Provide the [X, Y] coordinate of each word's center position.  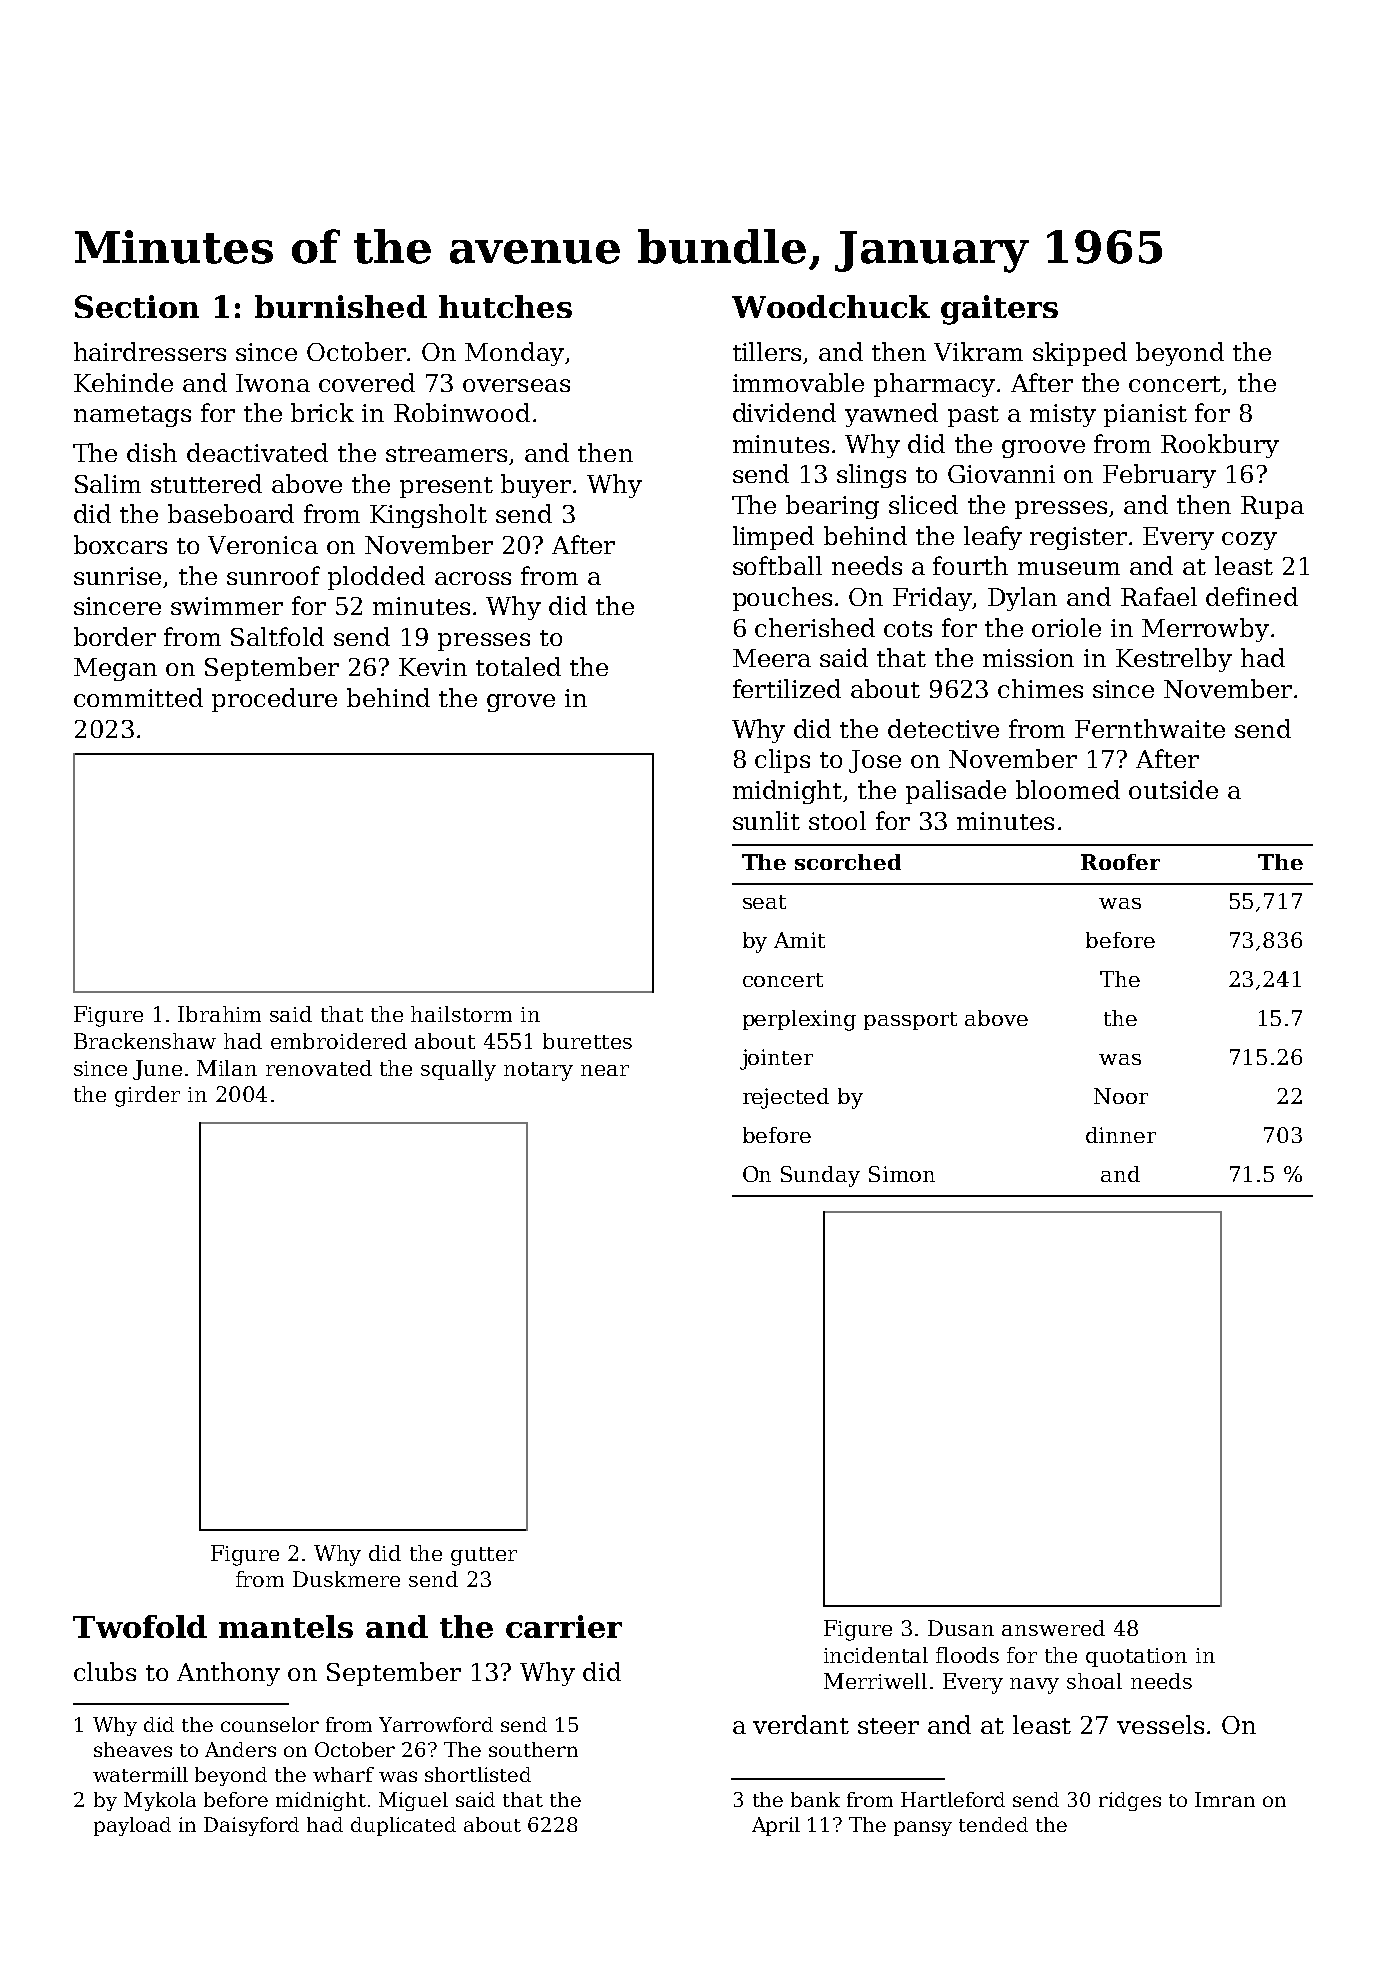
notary [538, 1071]
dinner [1121, 1135]
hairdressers [150, 351]
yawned [891, 415]
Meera [772, 658]
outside [1173, 789]
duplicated [403, 1826]
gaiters [999, 310]
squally [458, 1070]
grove [521, 703]
